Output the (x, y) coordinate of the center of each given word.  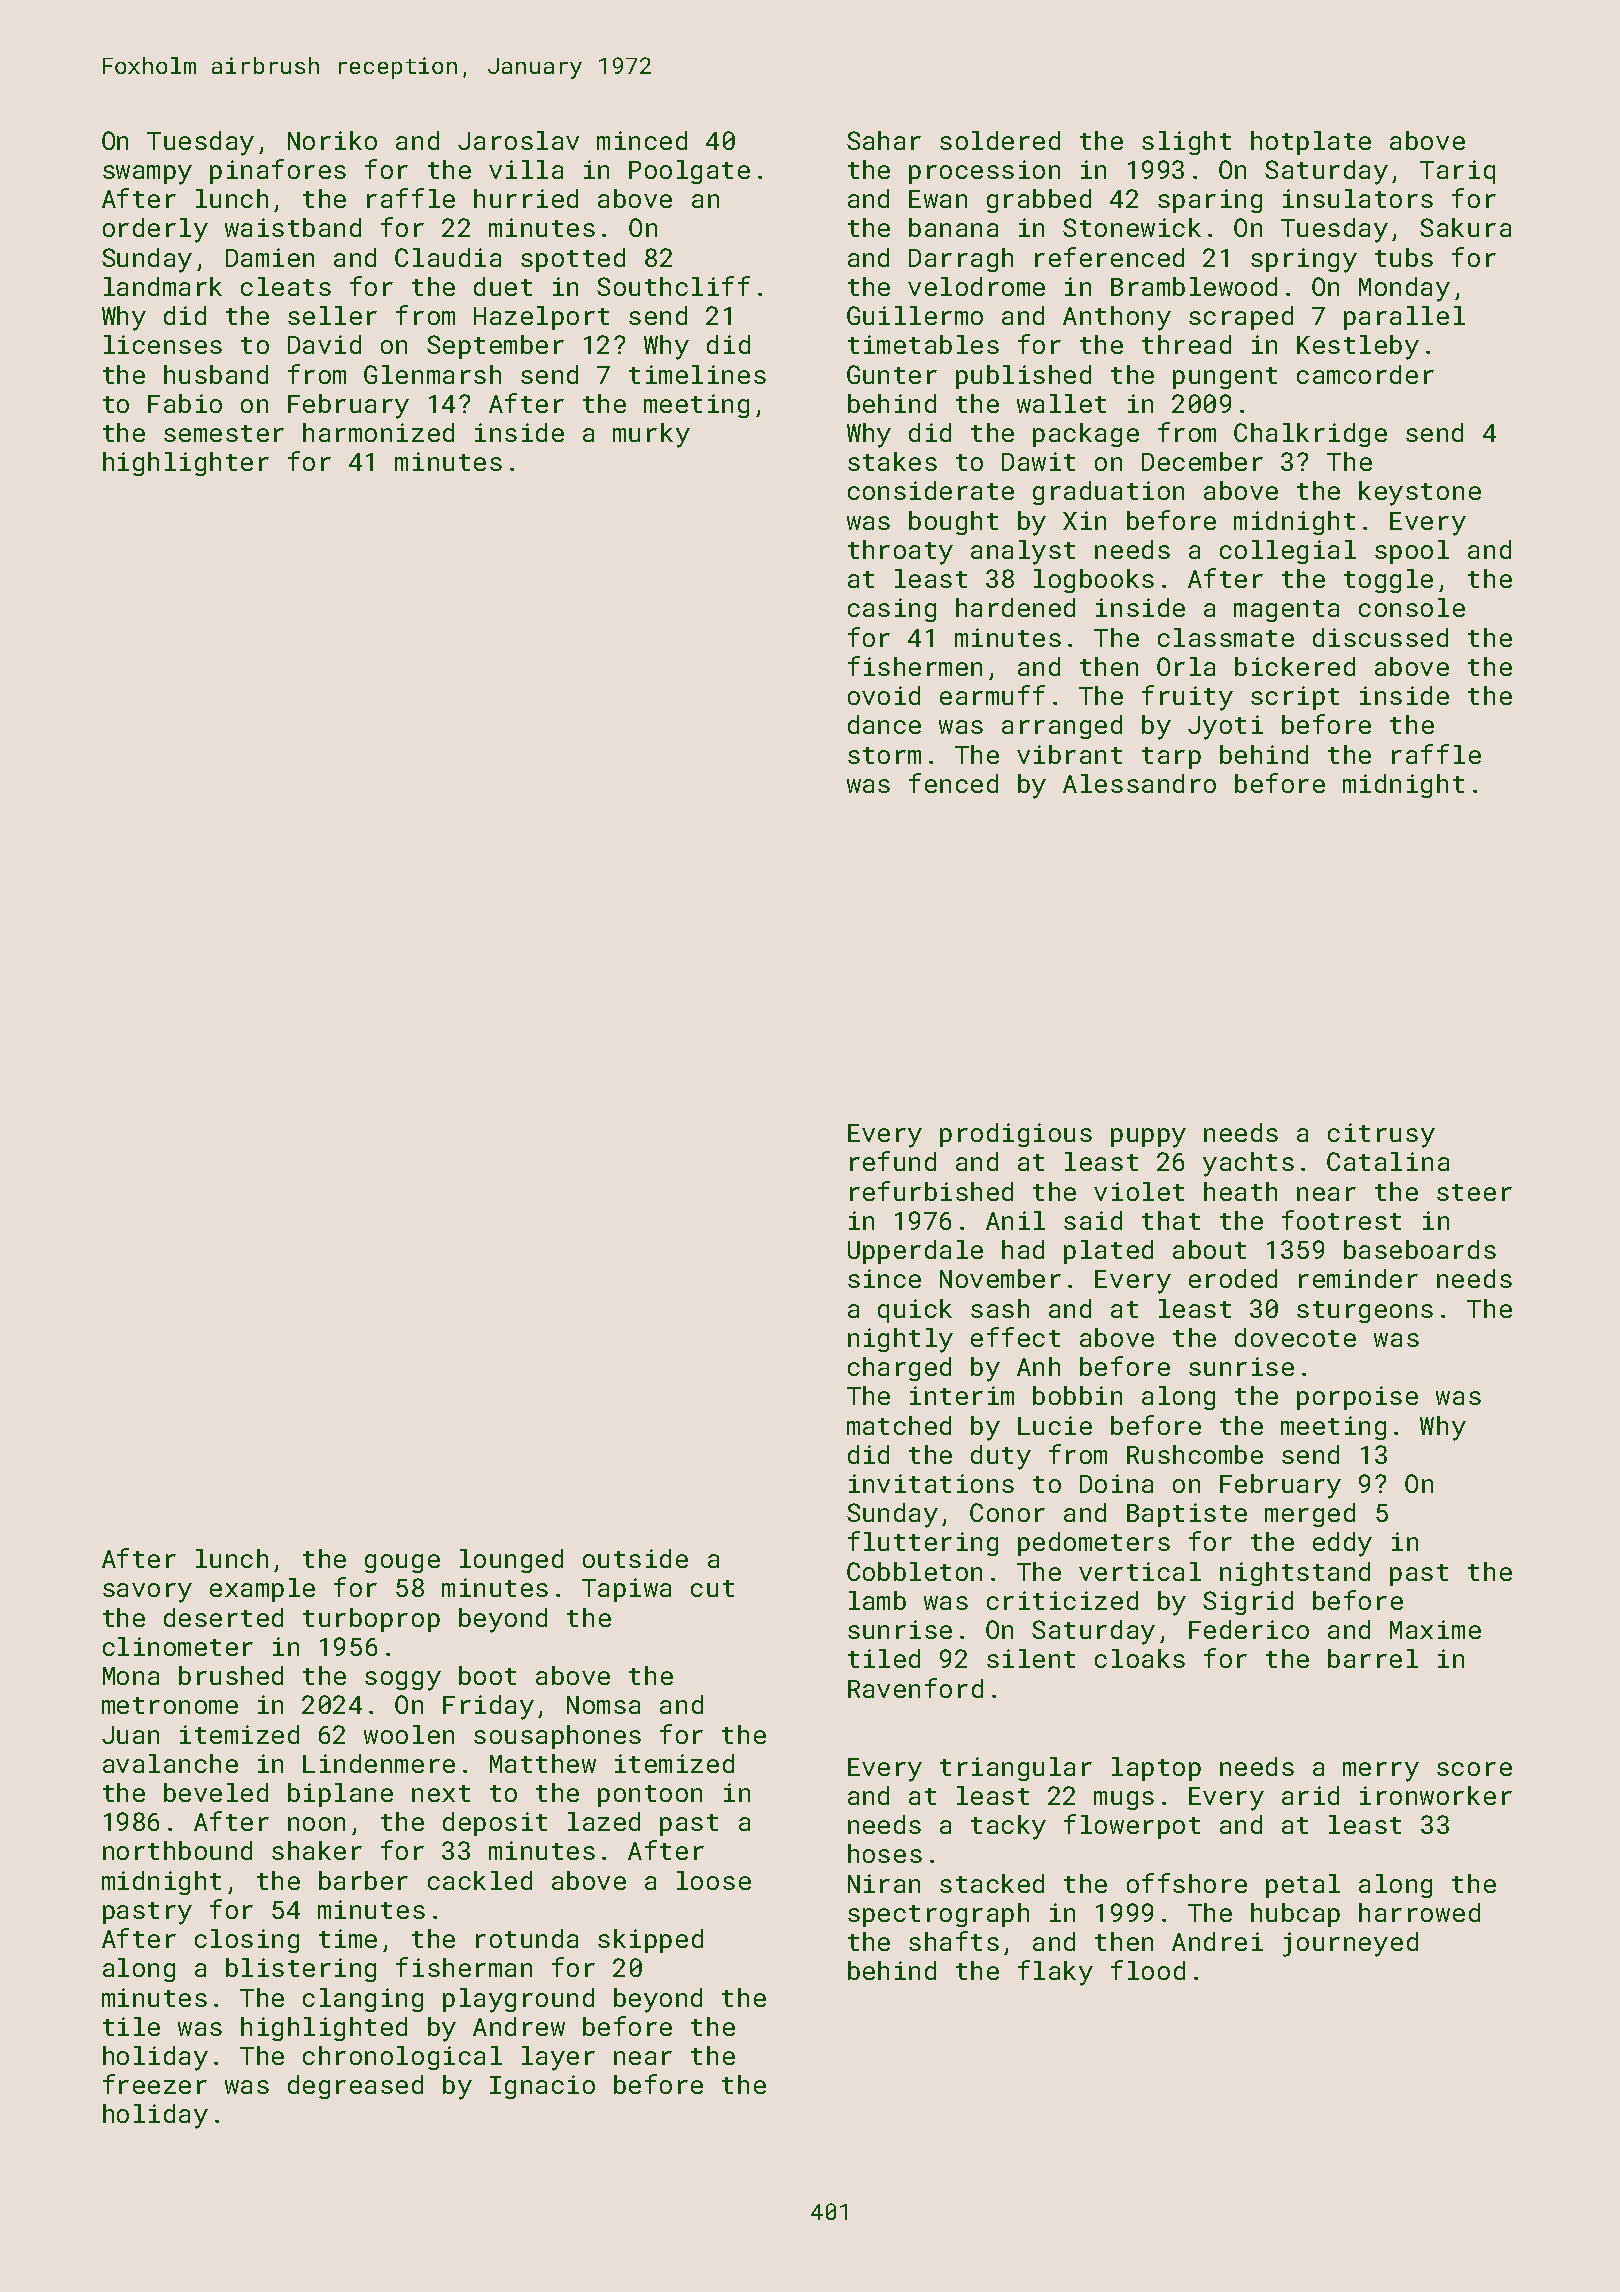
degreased (355, 2087)
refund (893, 1161)
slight (1186, 143)
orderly (155, 230)
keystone (1420, 493)
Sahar (884, 140)
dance (884, 724)
